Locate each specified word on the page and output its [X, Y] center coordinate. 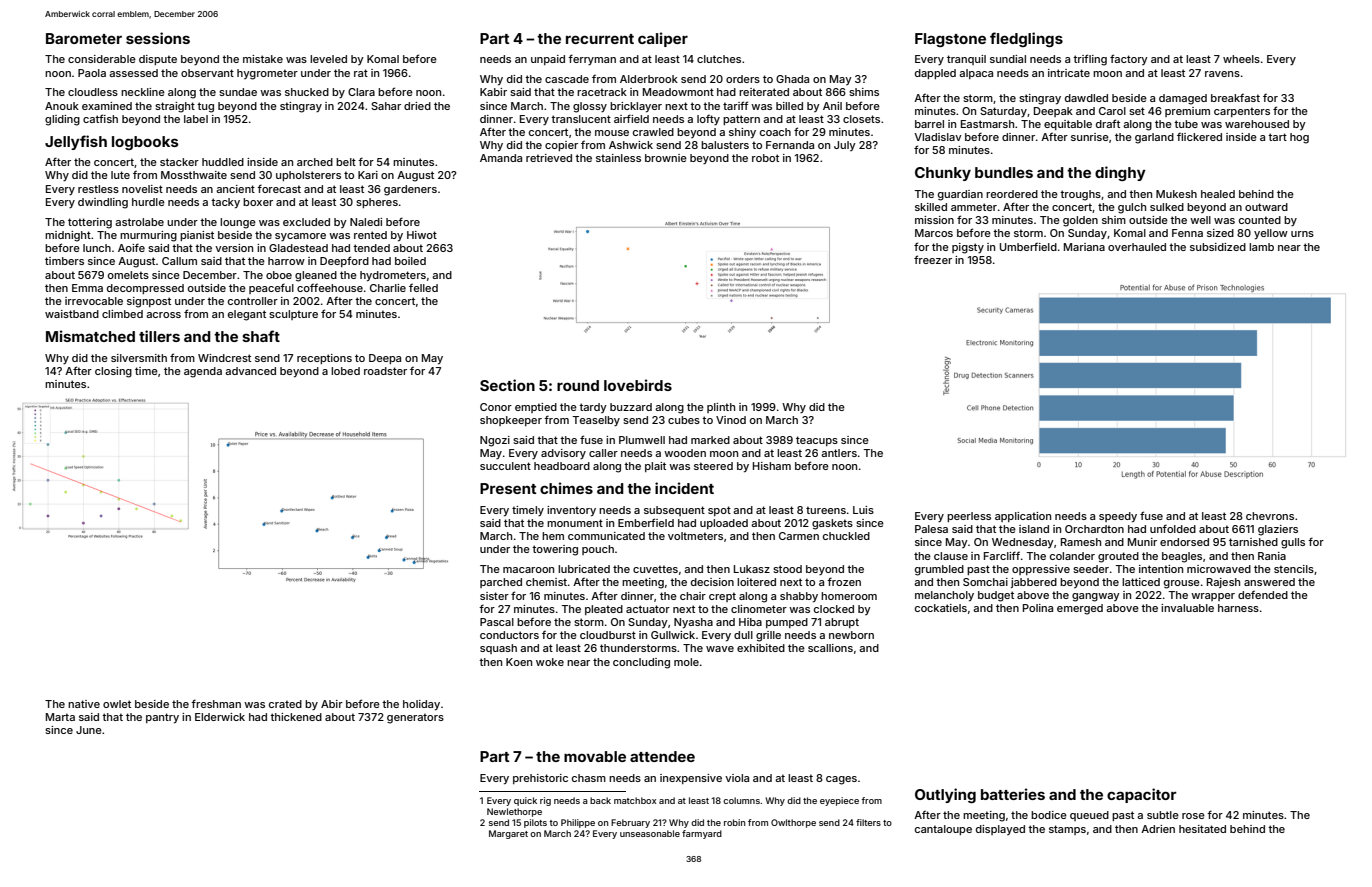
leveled [328, 59]
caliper [663, 39]
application [1023, 517]
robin [734, 822]
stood [787, 569]
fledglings [1026, 39]
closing [113, 372]
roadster [385, 371]
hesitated [1202, 829]
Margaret [508, 834]
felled [423, 287]
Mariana [1084, 247]
